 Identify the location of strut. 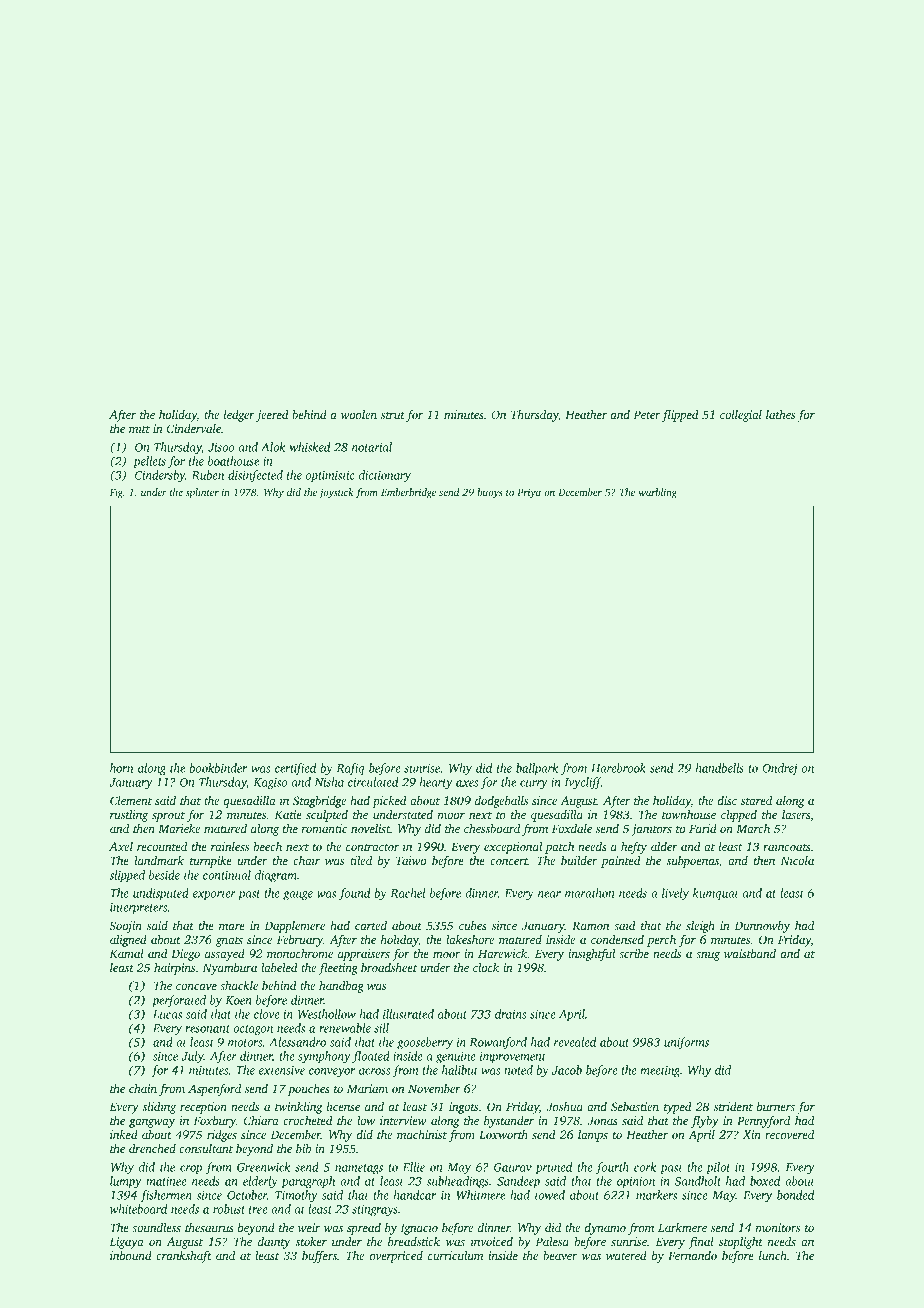
(393, 415).
